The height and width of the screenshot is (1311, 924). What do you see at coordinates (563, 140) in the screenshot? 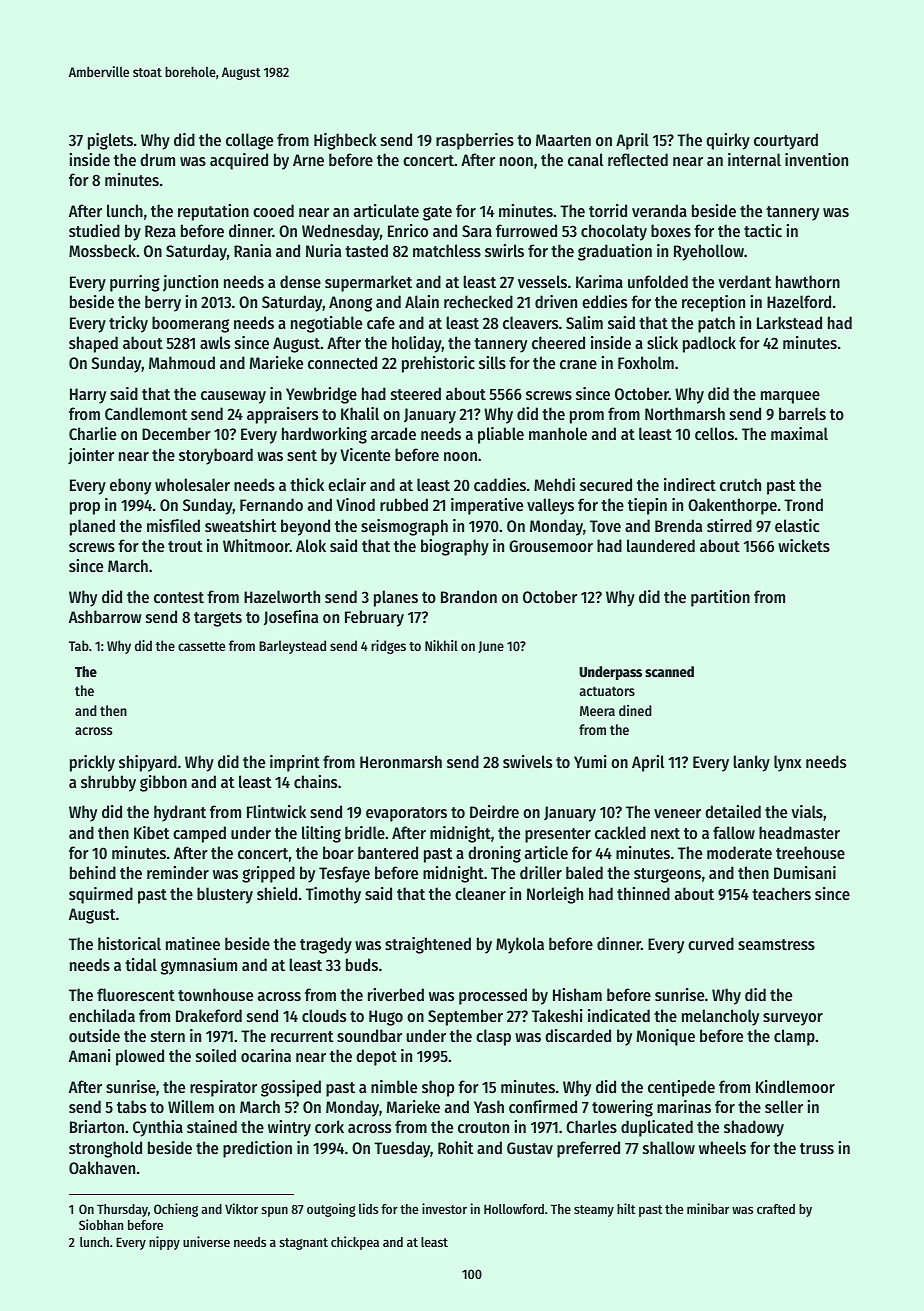
I see `Maarten` at bounding box center [563, 140].
